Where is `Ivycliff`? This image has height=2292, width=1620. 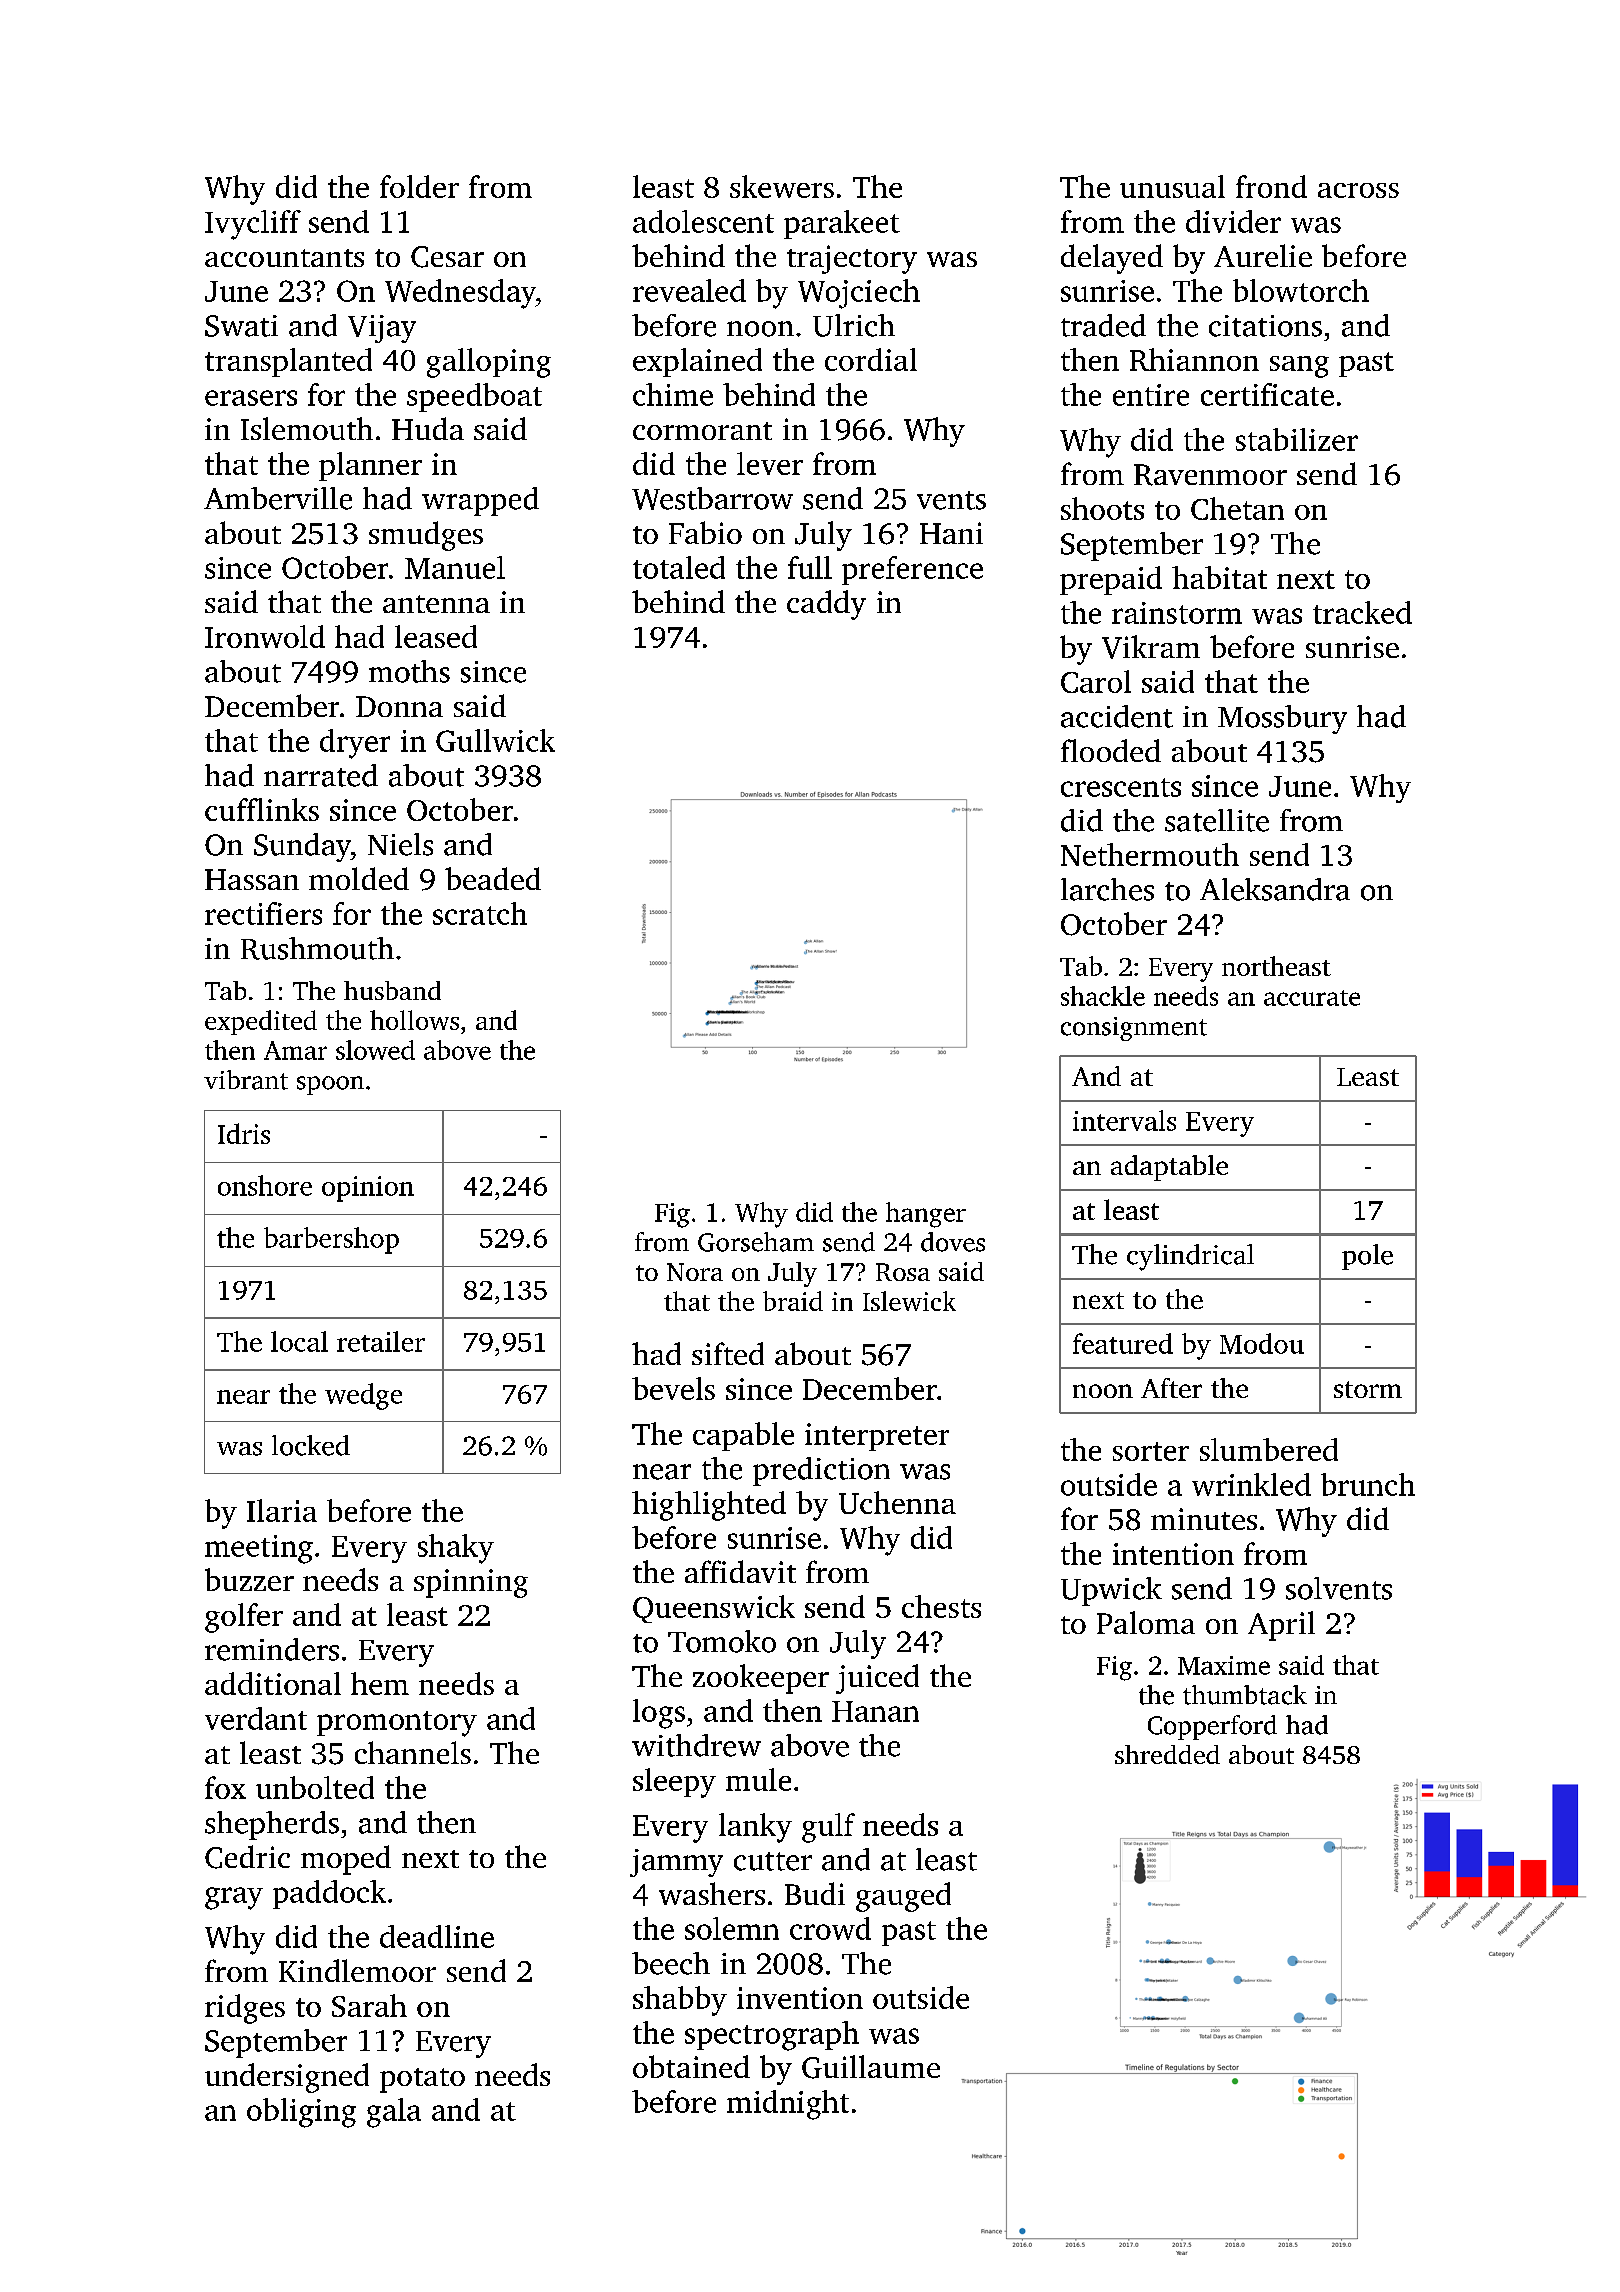 Ivycliff is located at coordinates (253, 225).
